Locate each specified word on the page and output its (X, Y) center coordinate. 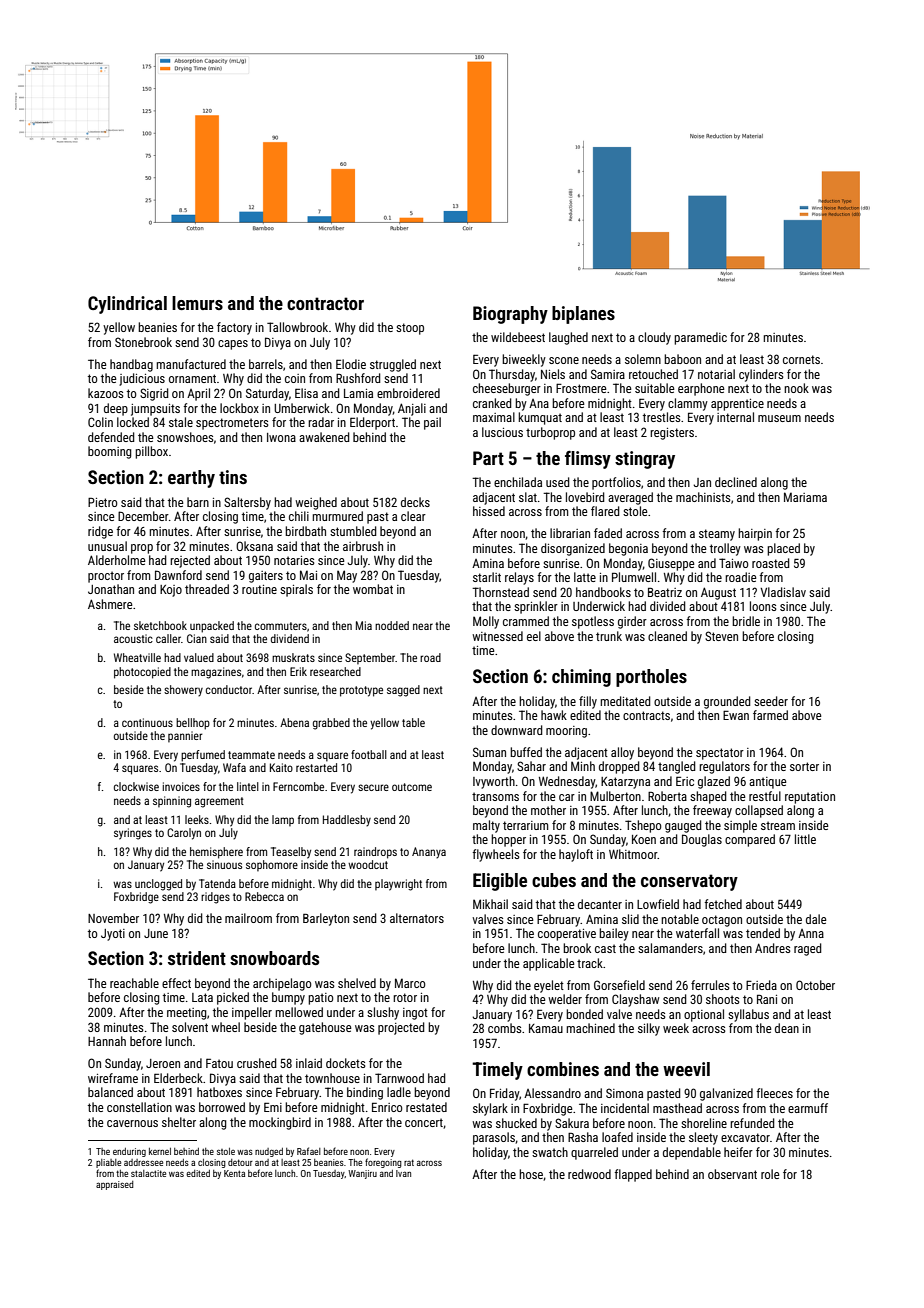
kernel (160, 1151)
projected (401, 1028)
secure (373, 787)
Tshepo (643, 826)
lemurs (197, 303)
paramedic (700, 338)
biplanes (583, 315)
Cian (197, 638)
